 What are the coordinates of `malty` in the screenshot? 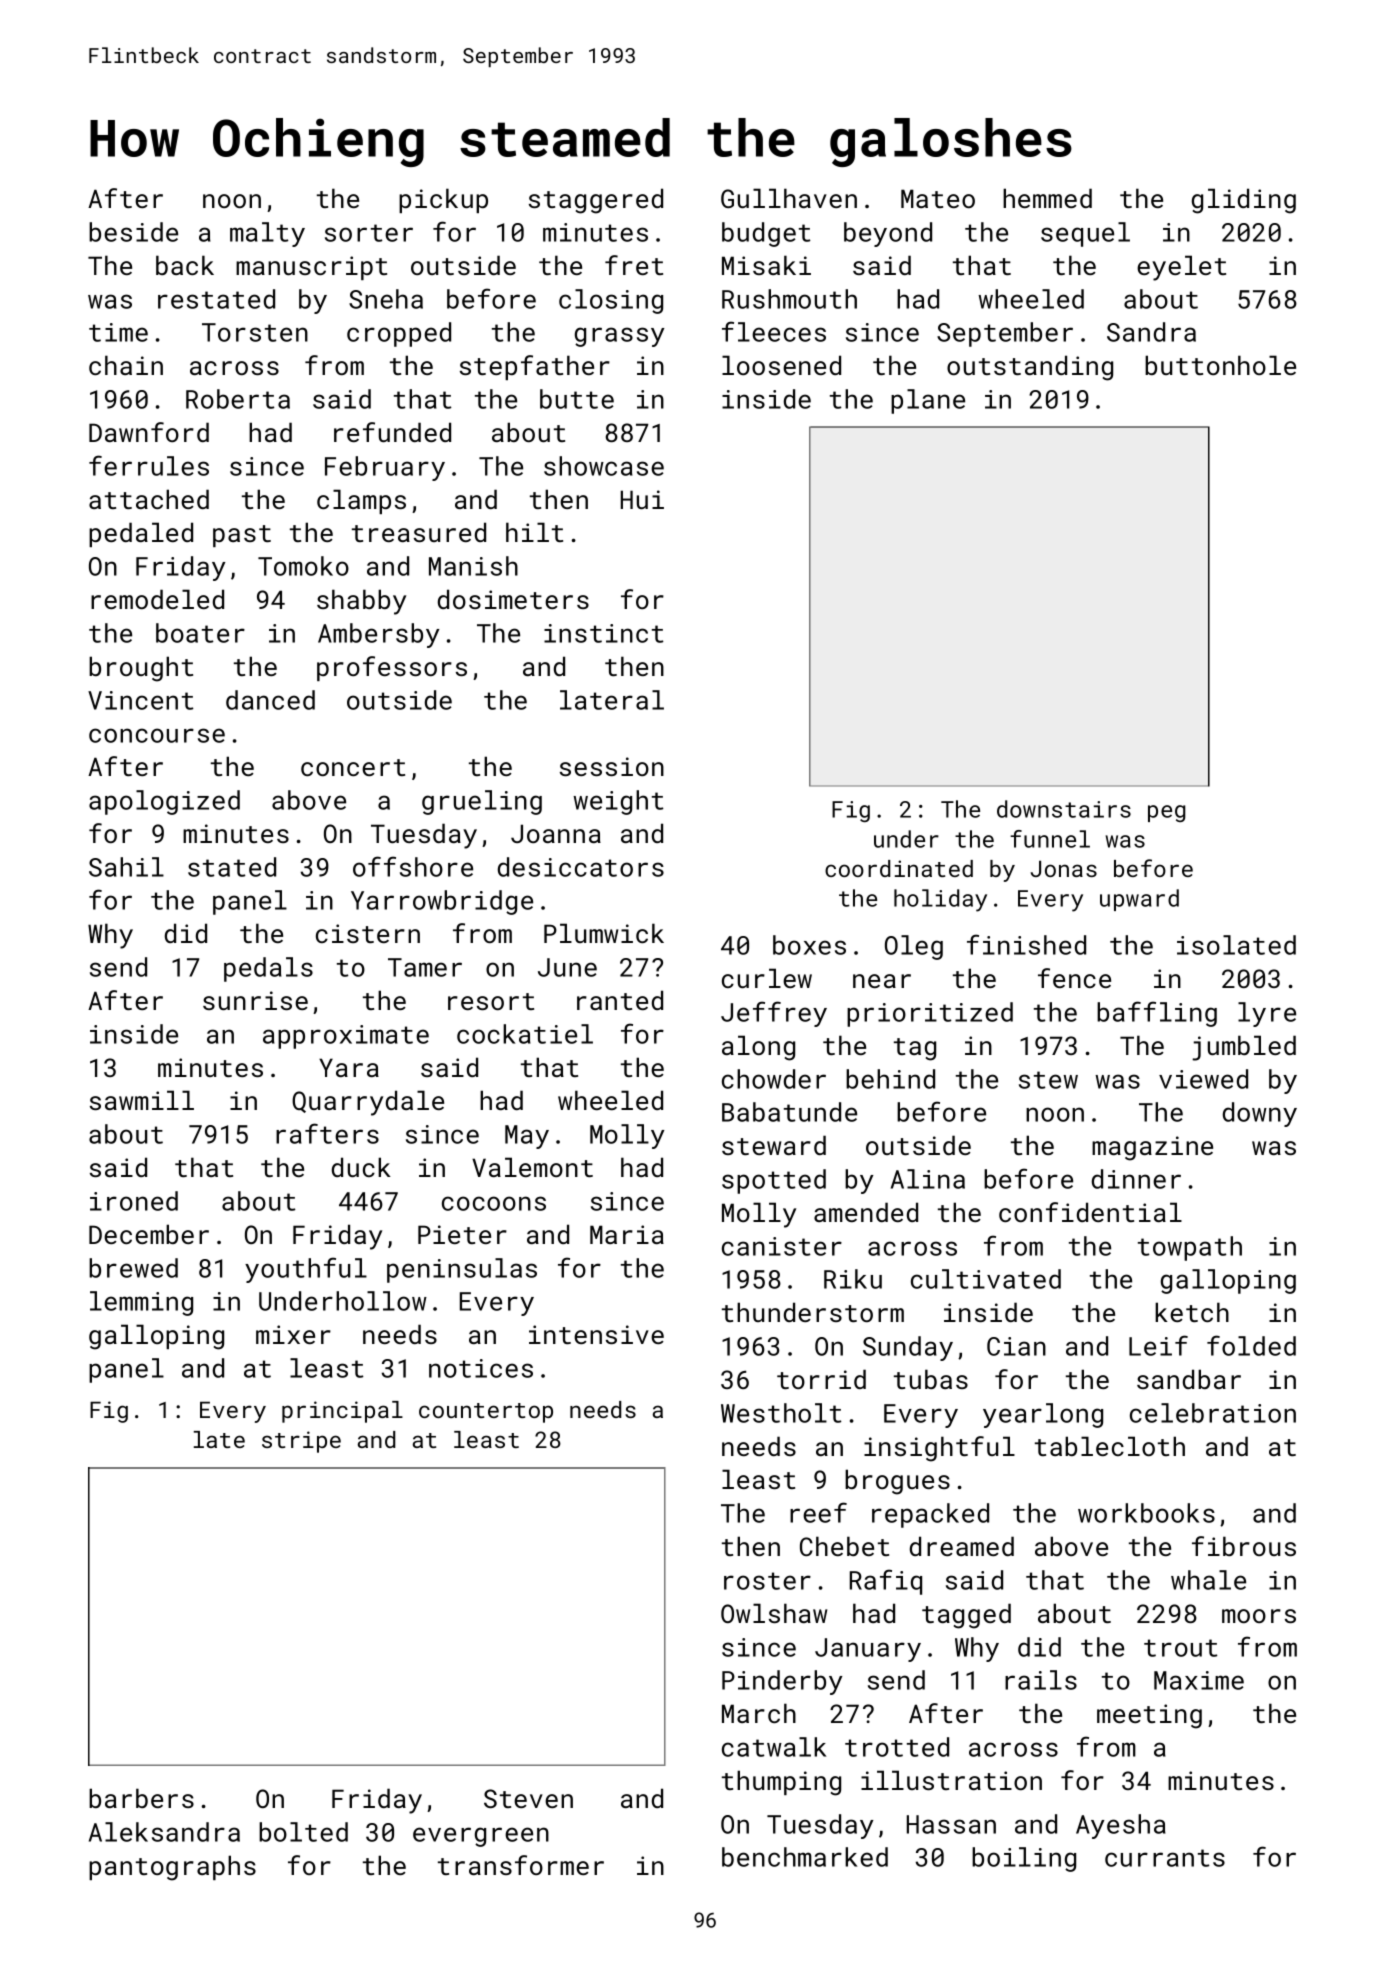 It's located at (267, 234).
